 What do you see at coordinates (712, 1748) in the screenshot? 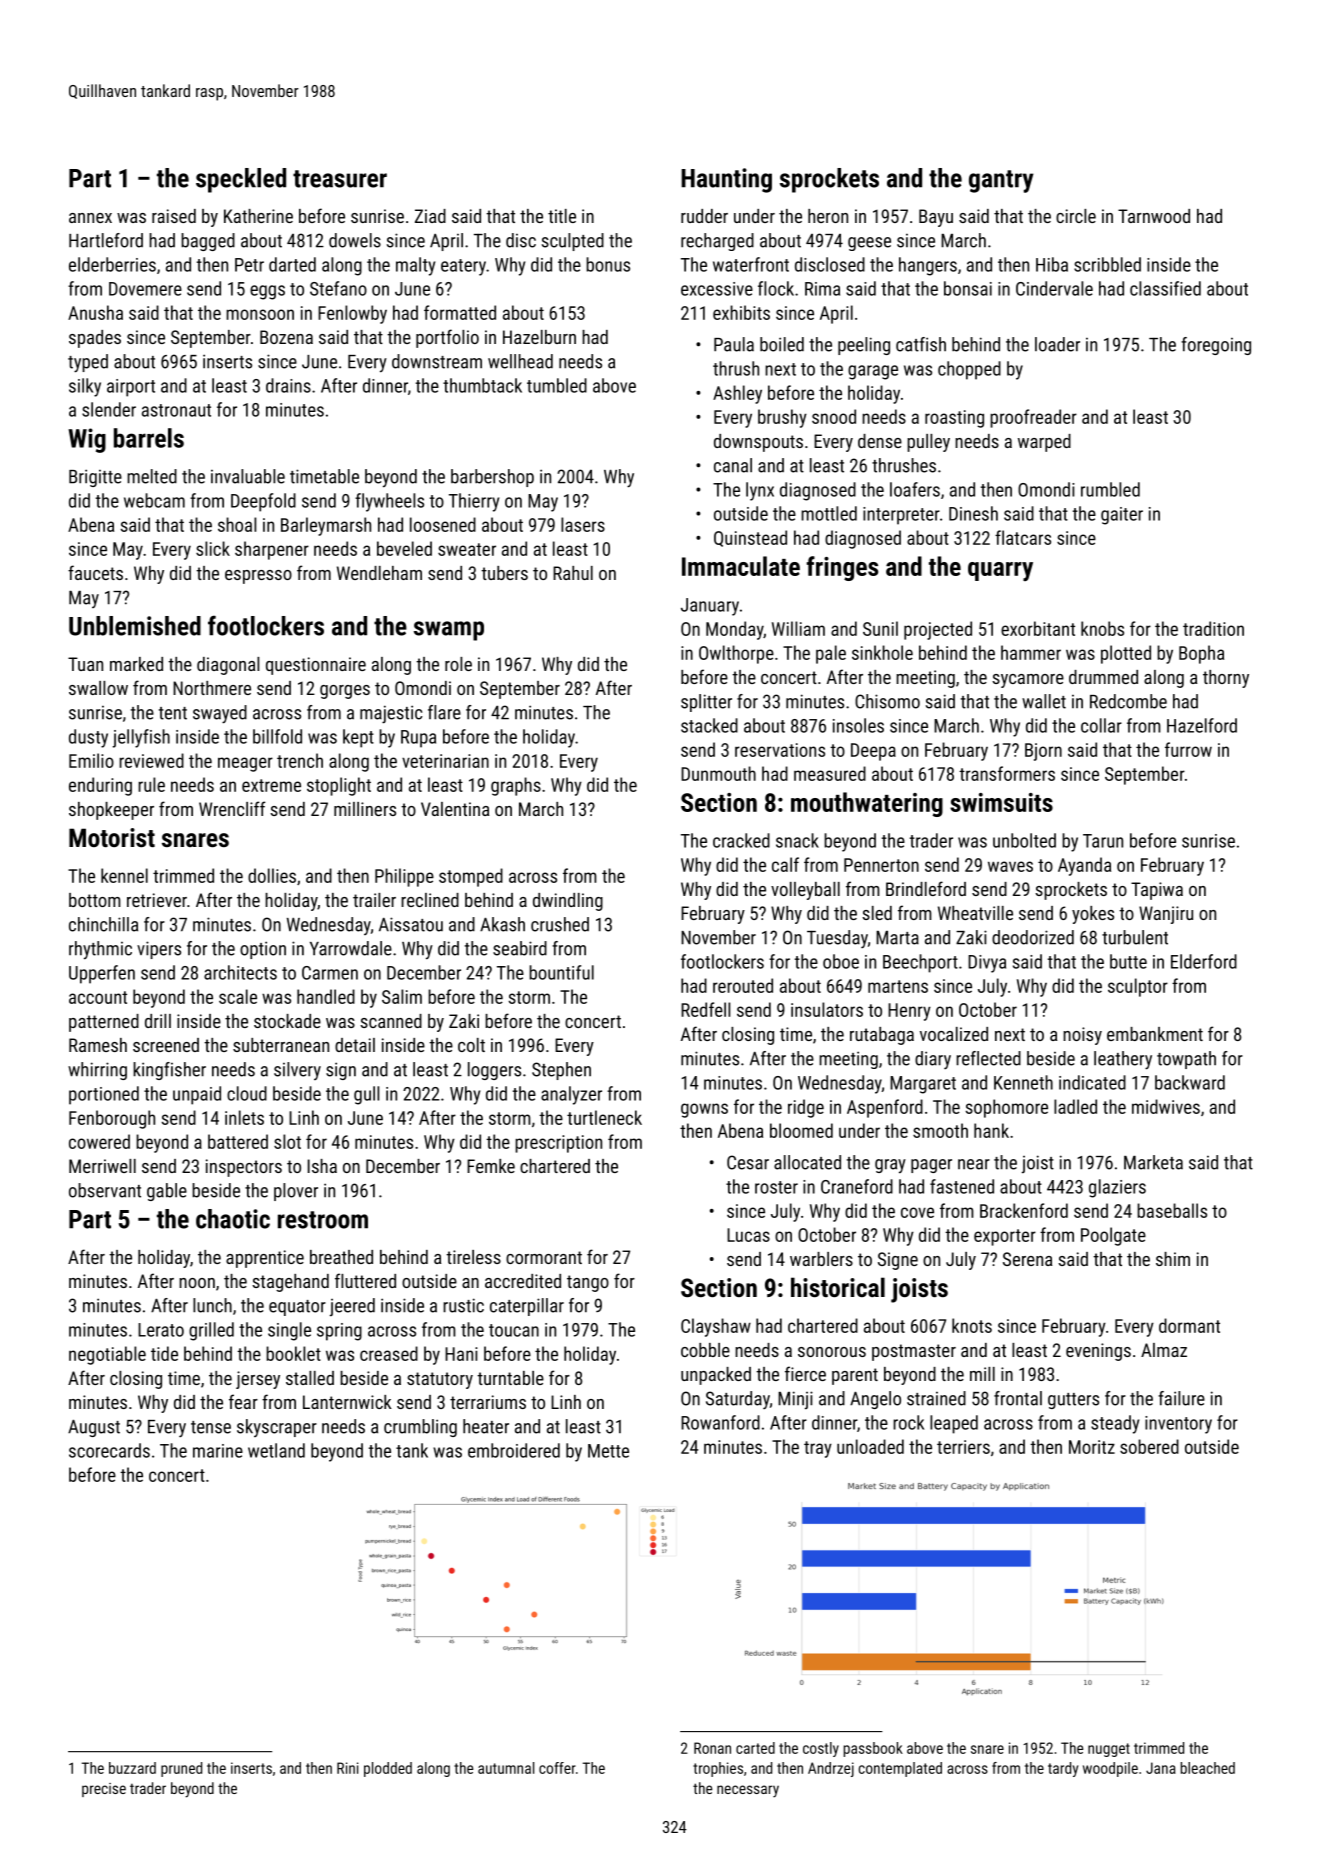
I see `Ronan` at bounding box center [712, 1748].
